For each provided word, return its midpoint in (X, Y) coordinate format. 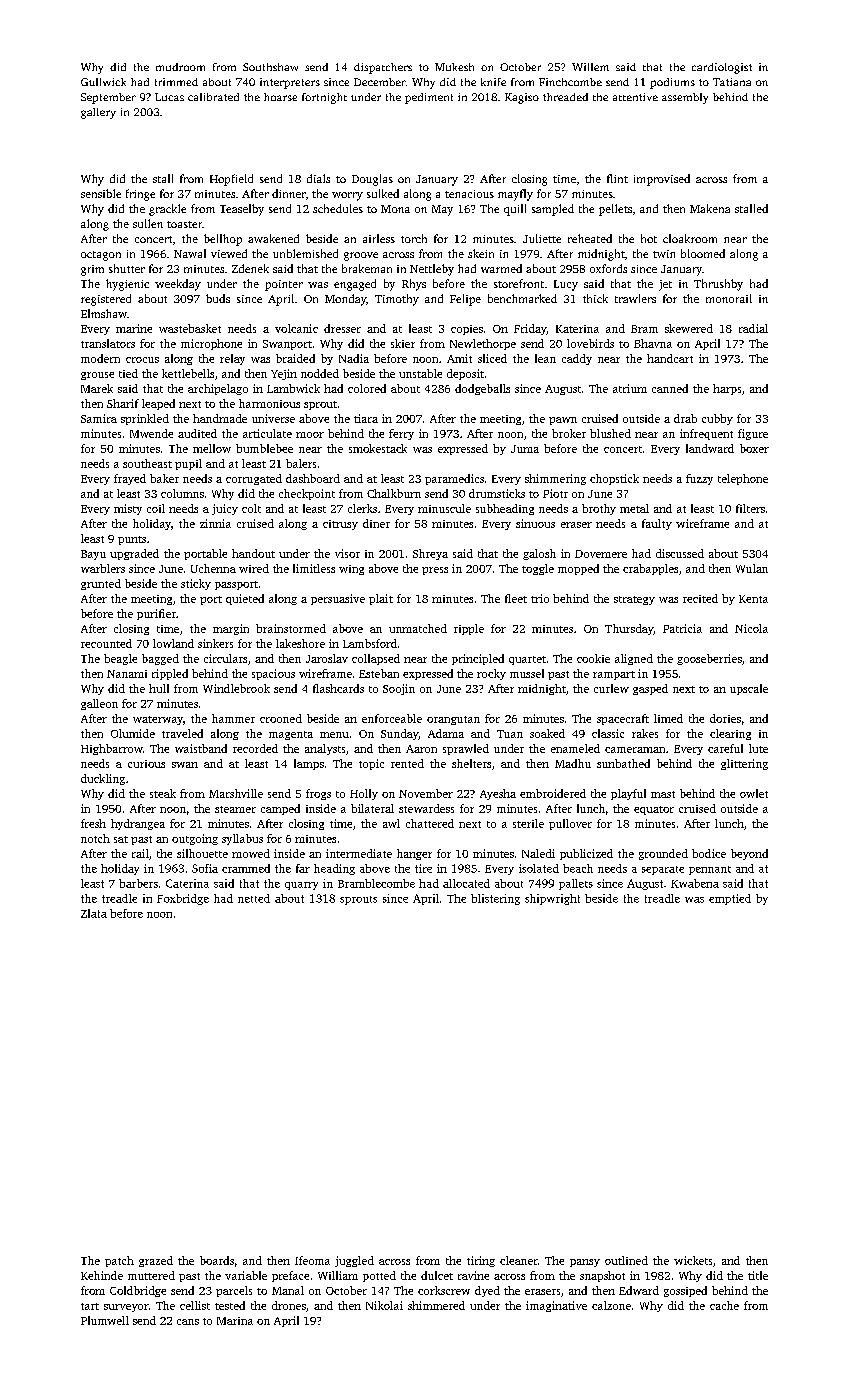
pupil (188, 464)
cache (724, 1305)
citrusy (340, 525)
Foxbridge (183, 899)
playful (628, 794)
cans (188, 1322)
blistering (495, 899)
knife (493, 82)
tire (423, 868)
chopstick (614, 479)
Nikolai (384, 1305)
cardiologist (722, 68)
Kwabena (695, 883)
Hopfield (231, 180)
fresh (93, 823)
